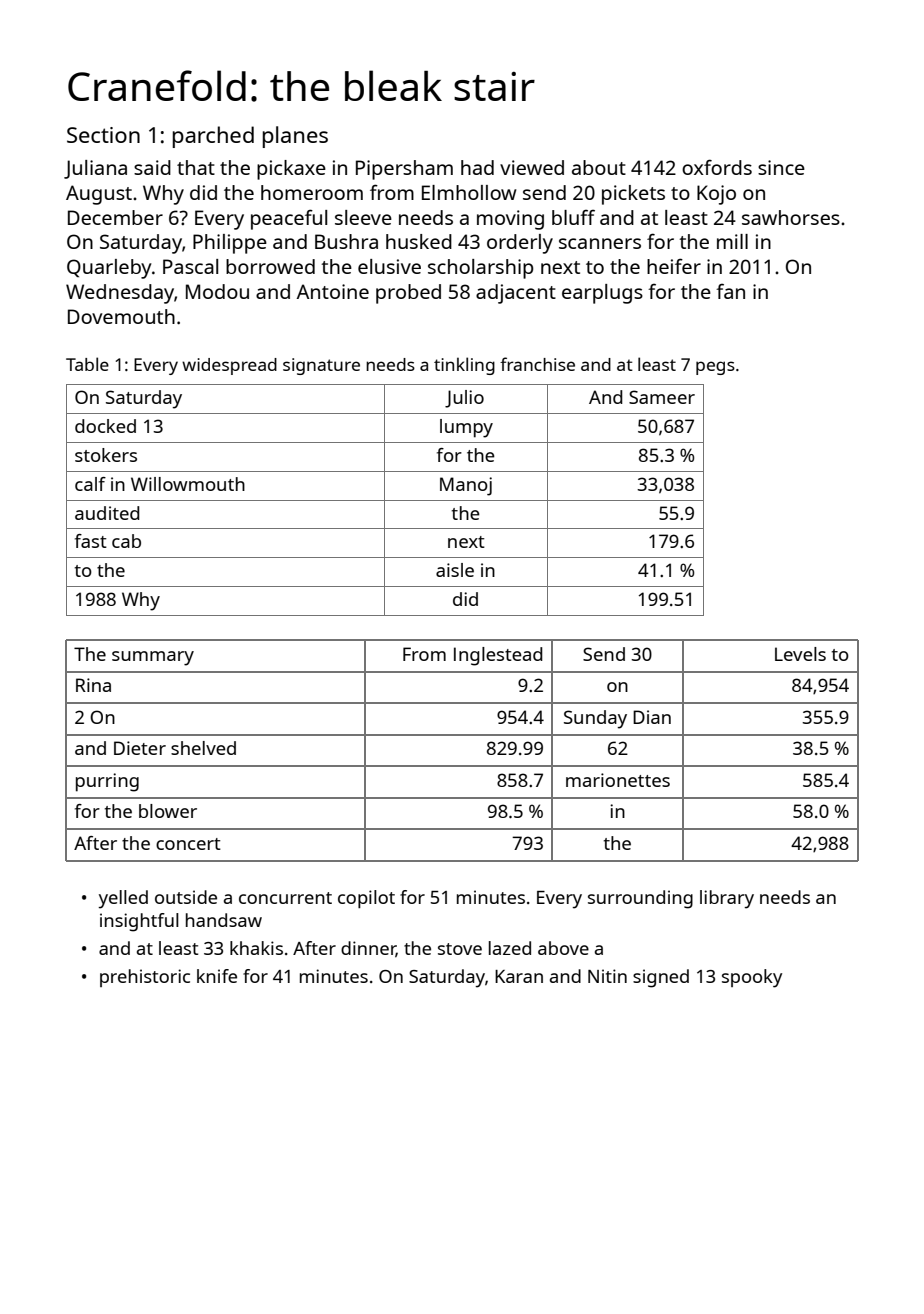 This page has height=1314, width=924. Describe the element at coordinates (752, 978) in the page. I see `spooky` at that location.
